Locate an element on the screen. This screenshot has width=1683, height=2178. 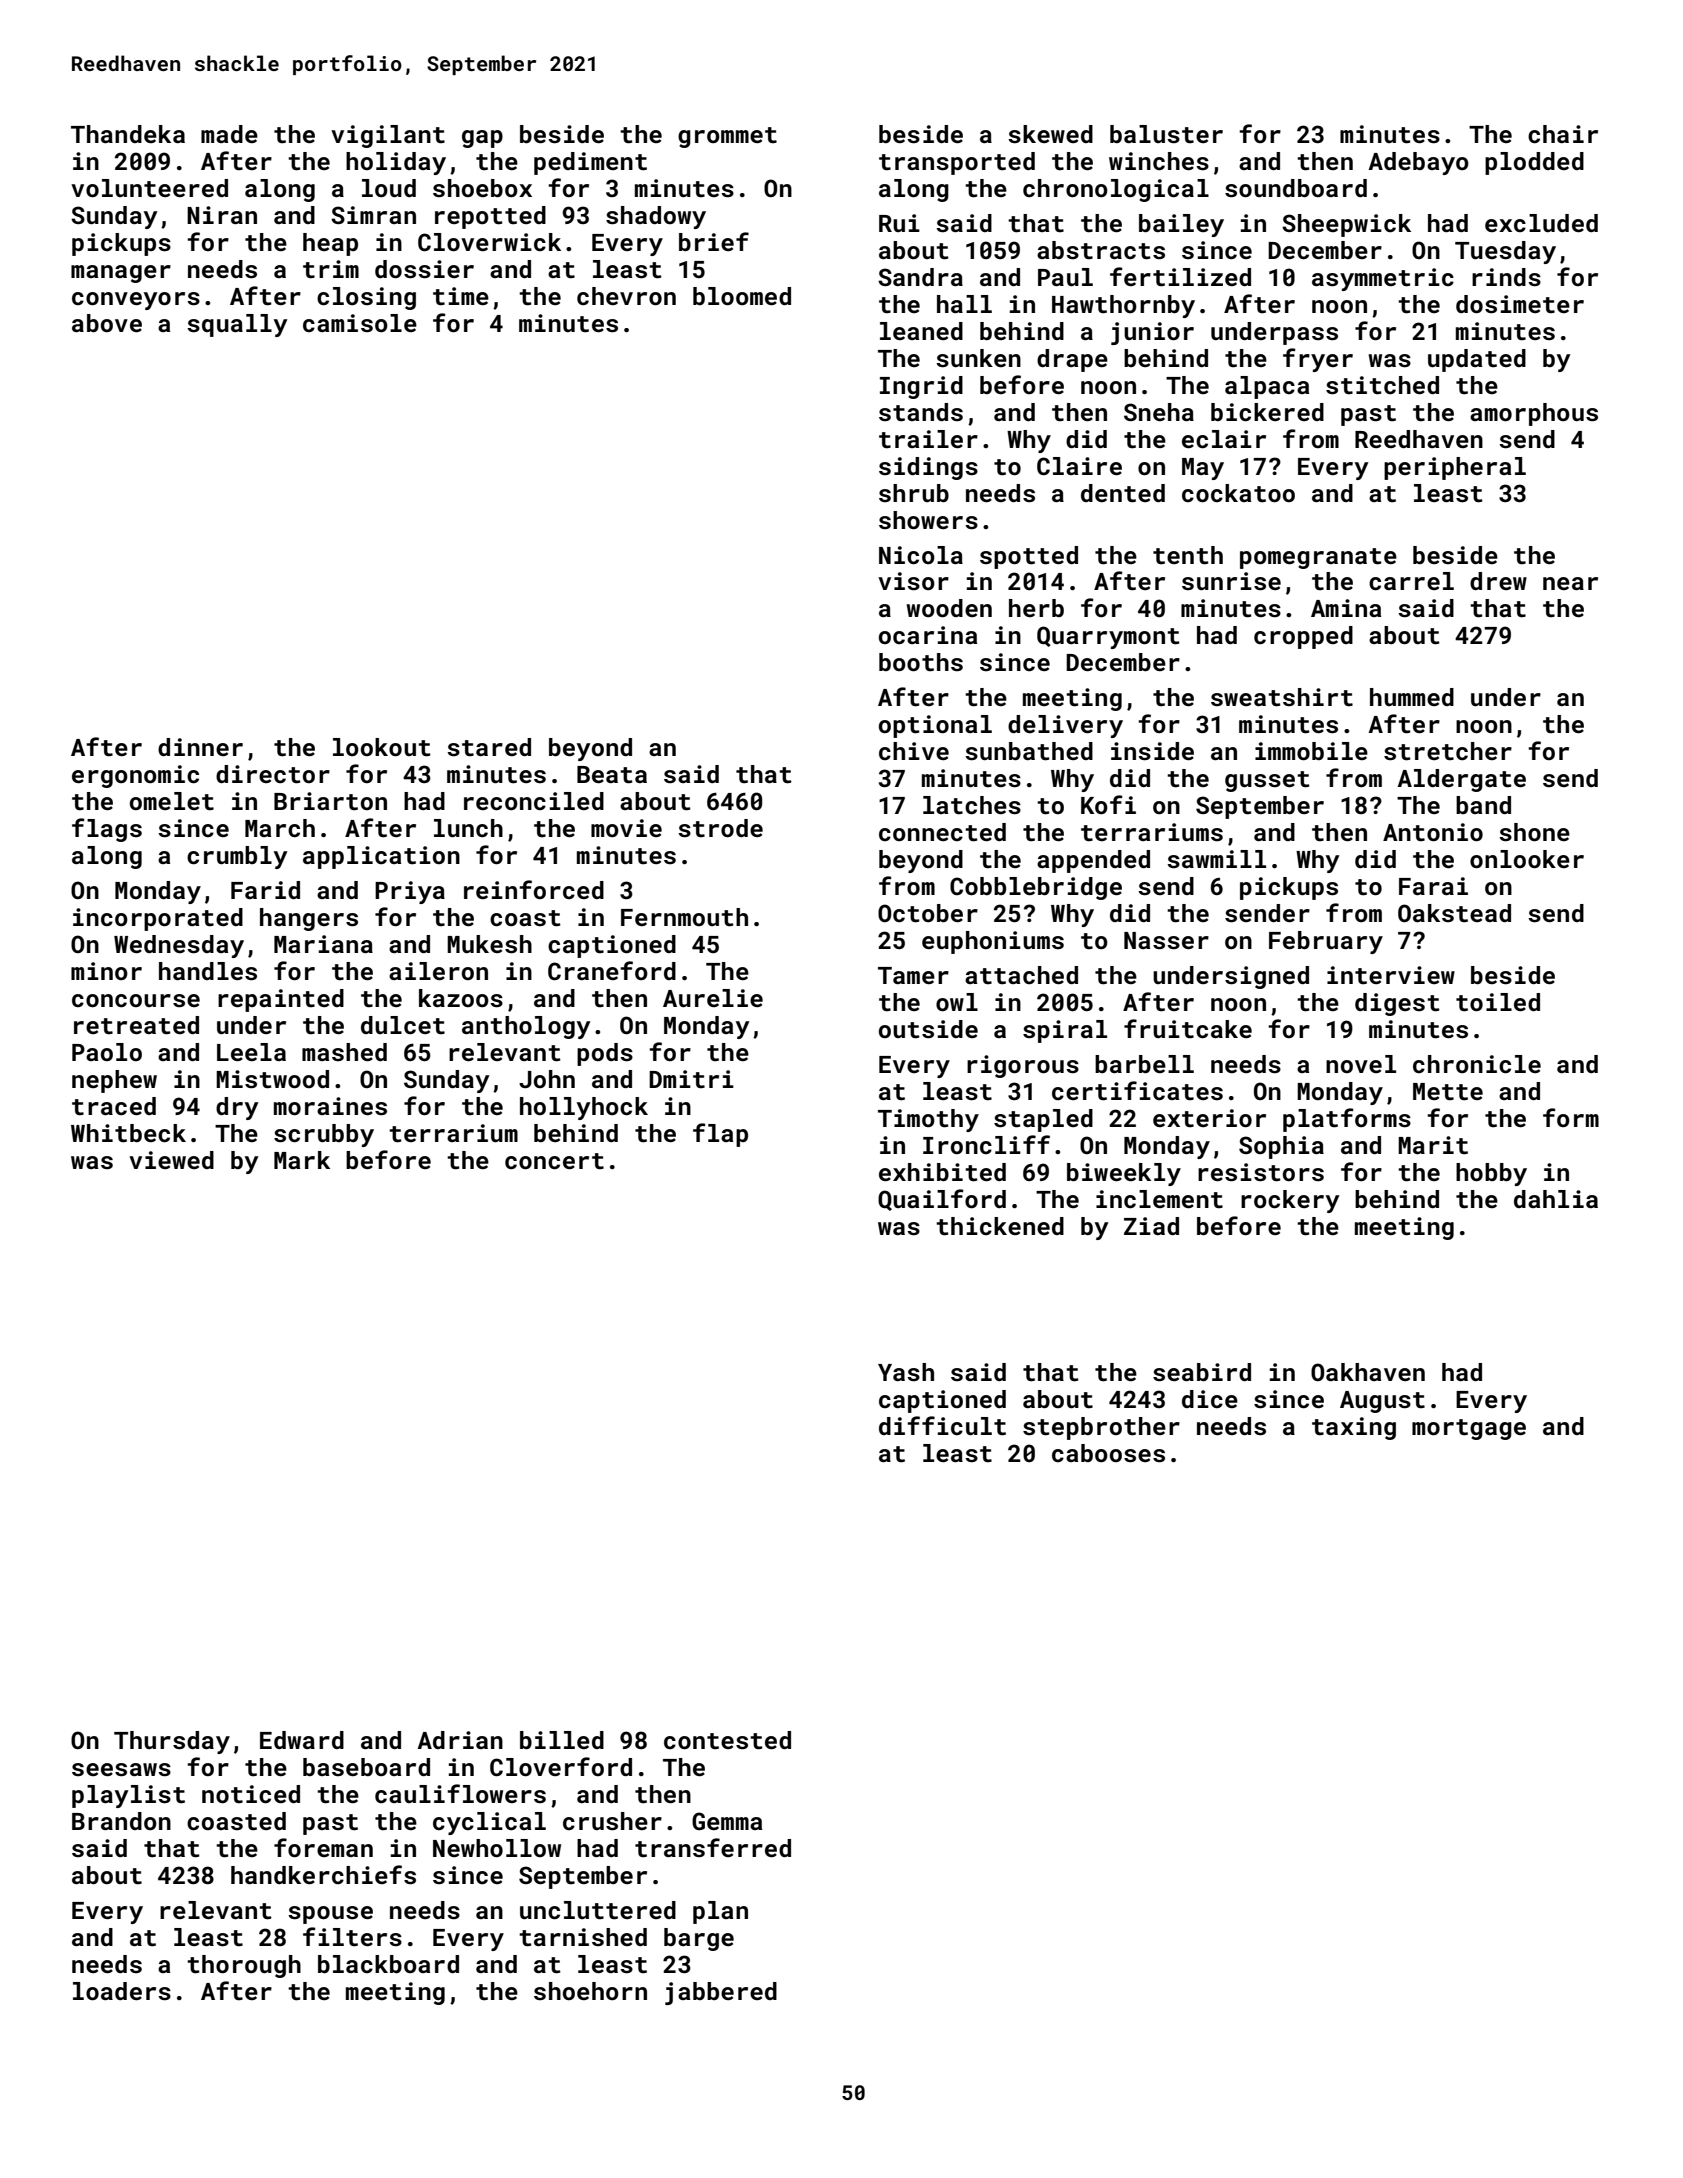
Craneford is located at coordinates (612, 971).
